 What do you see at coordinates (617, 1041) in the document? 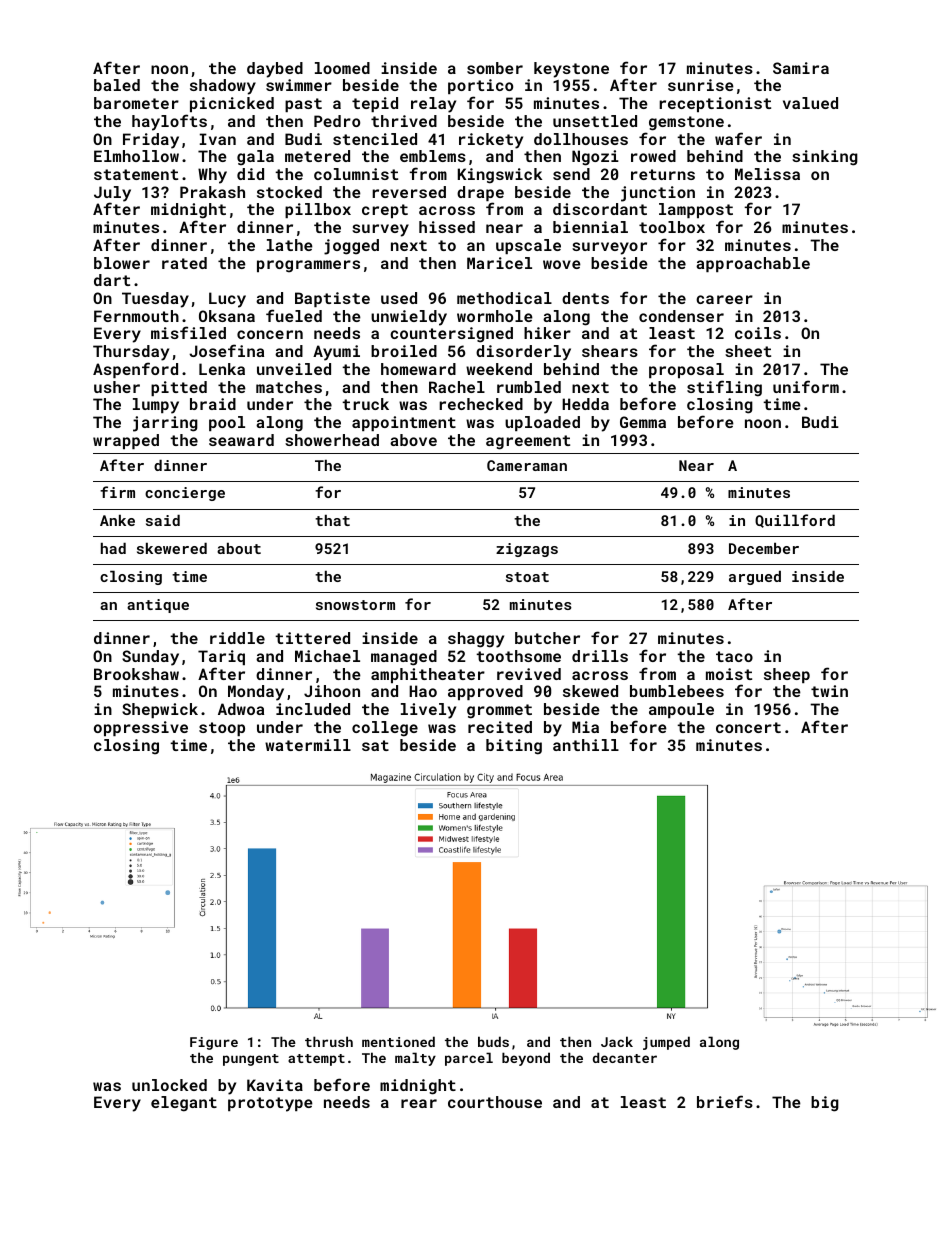
I see `Jack` at bounding box center [617, 1041].
